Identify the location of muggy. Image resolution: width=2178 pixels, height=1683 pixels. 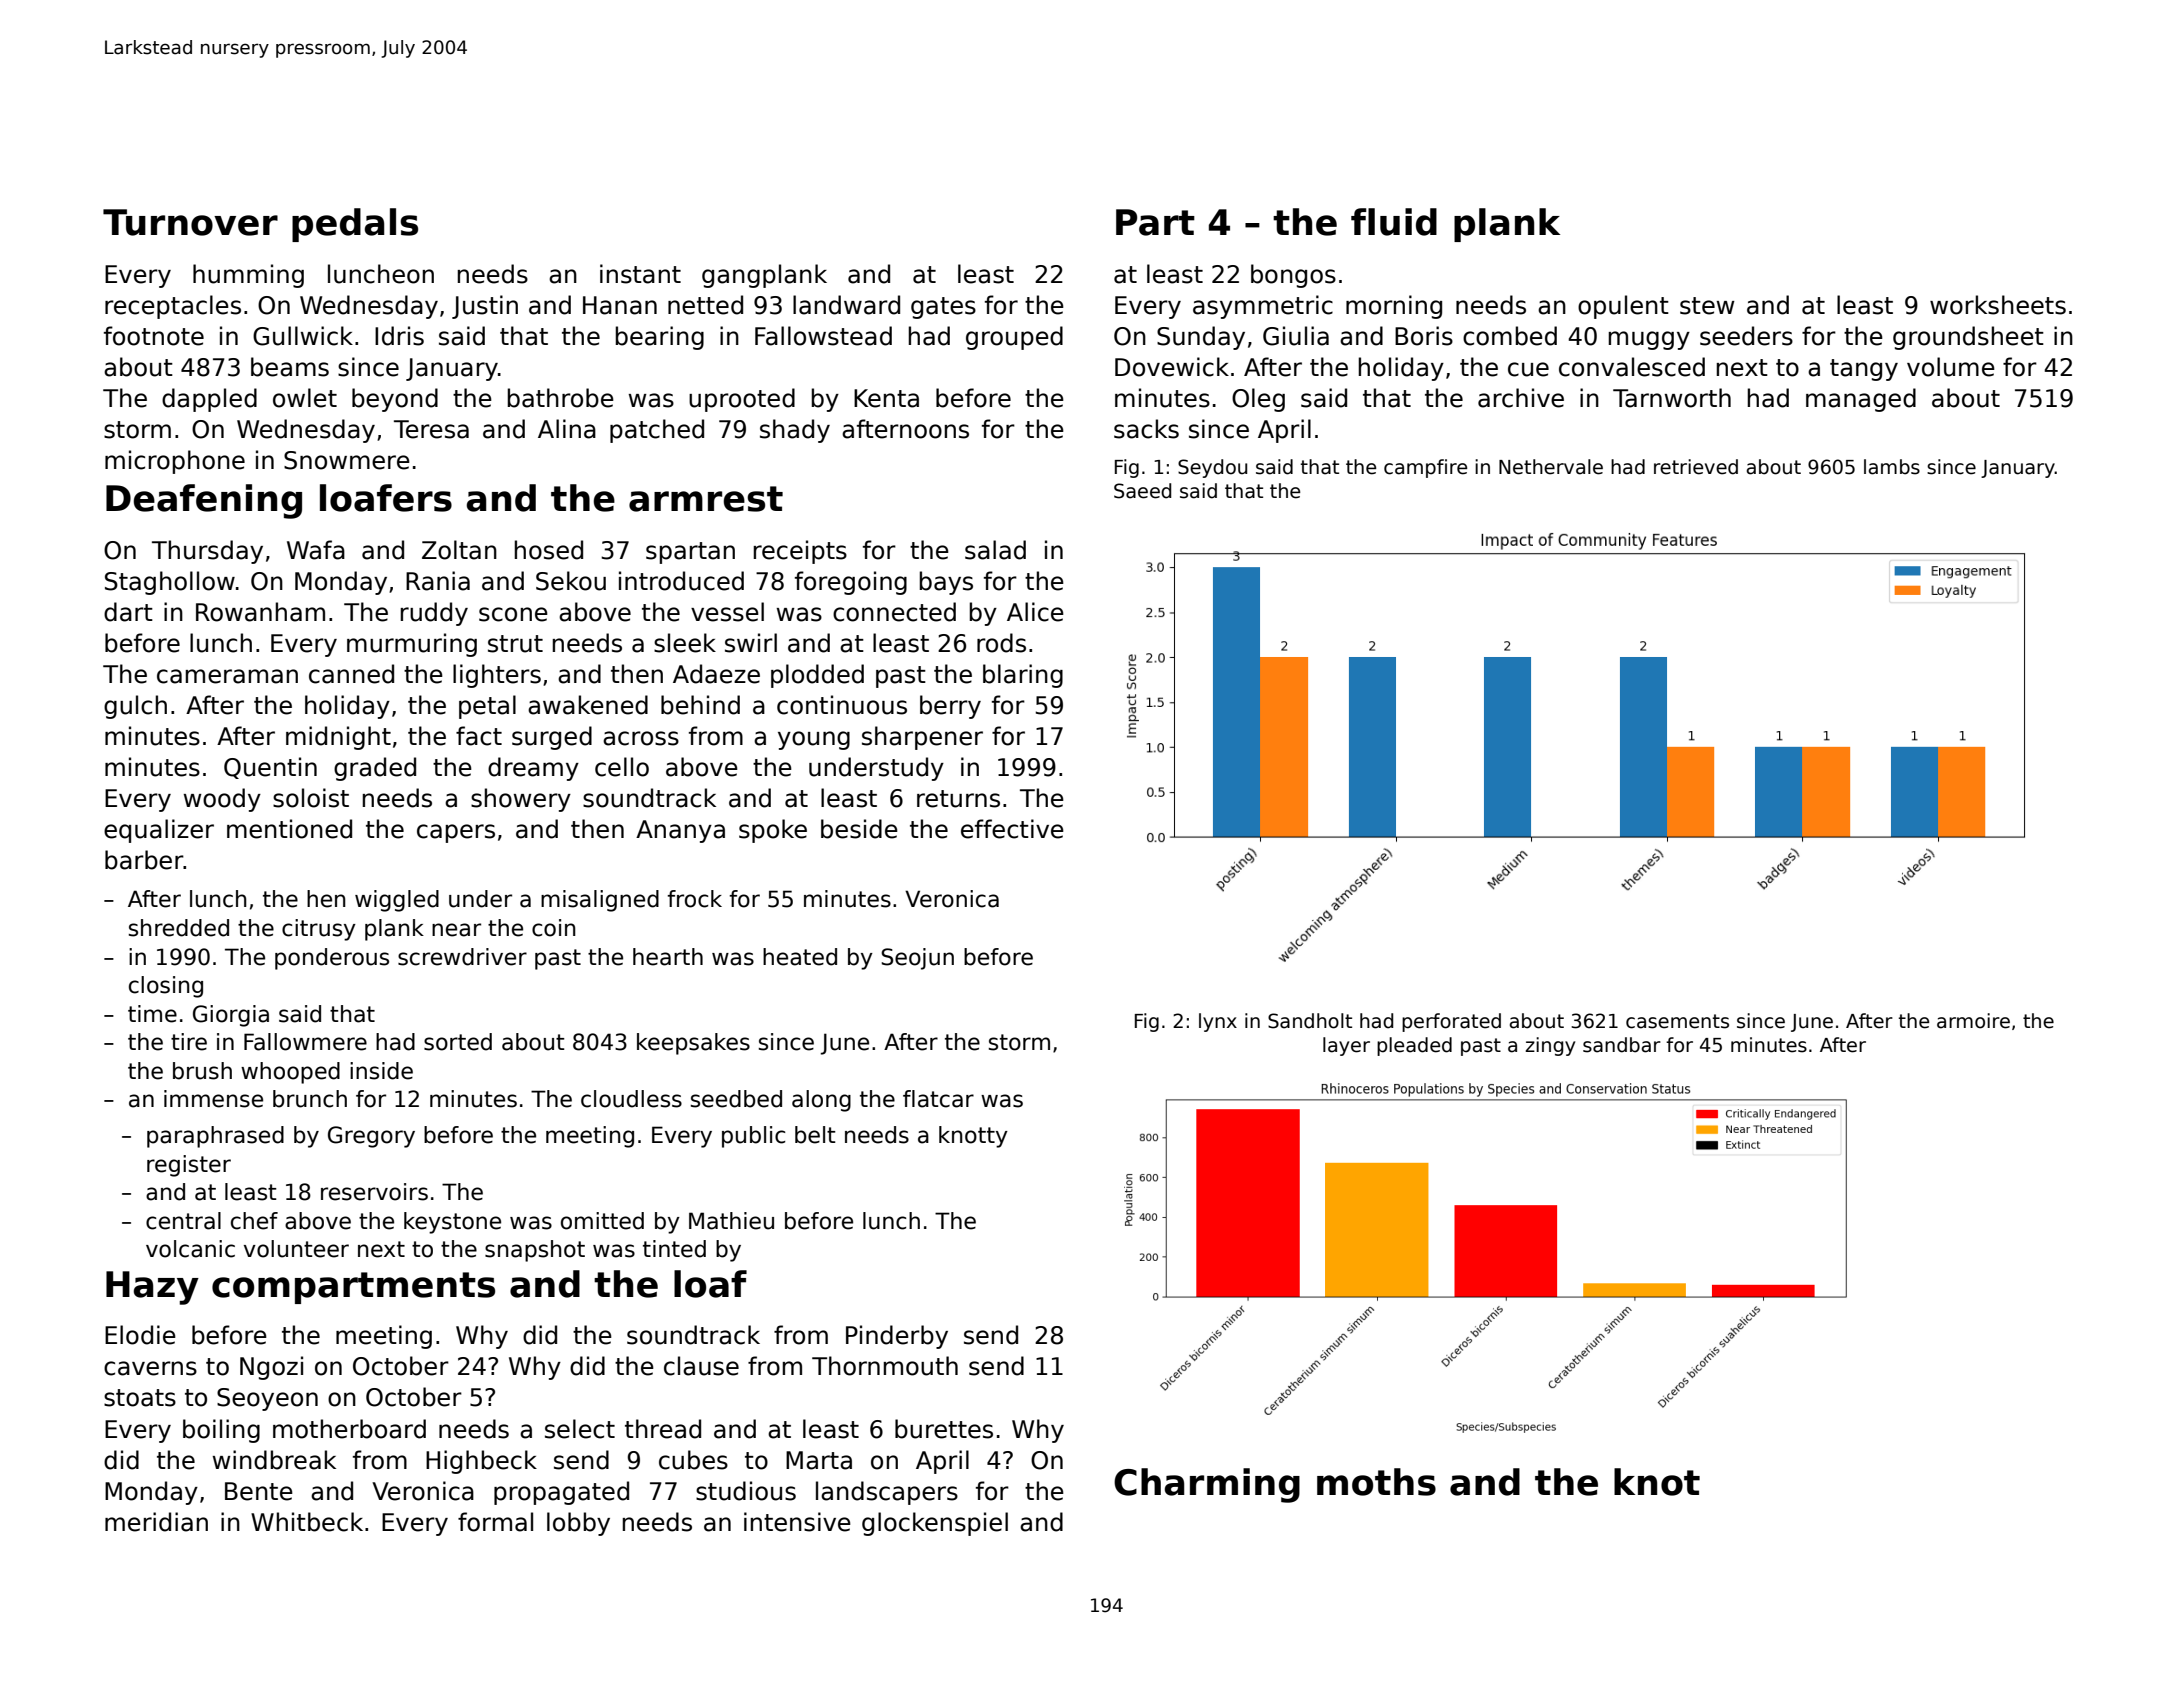
(1649, 340).
